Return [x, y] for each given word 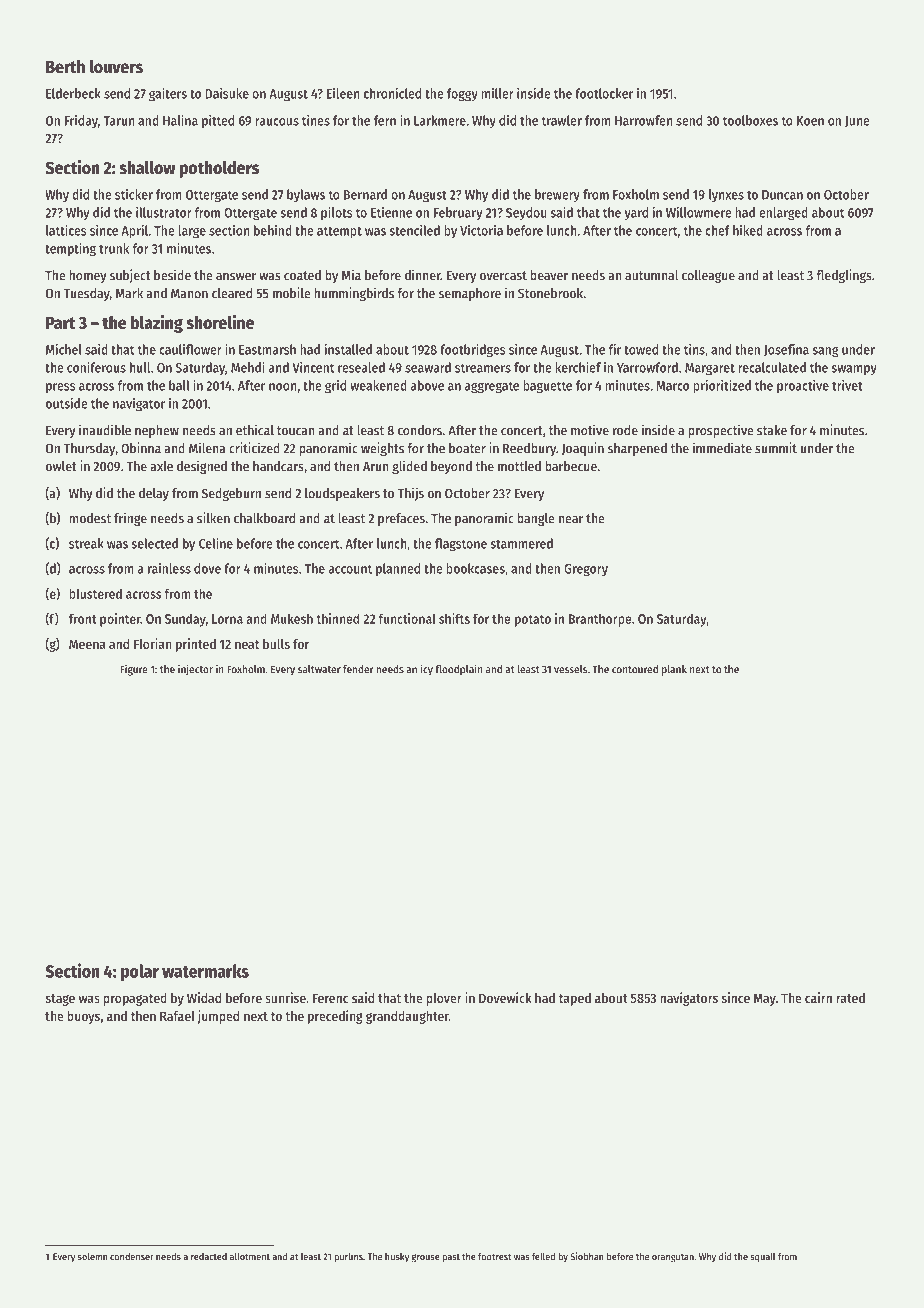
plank [674, 670]
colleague [708, 276]
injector [195, 670]
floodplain [459, 670]
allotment [250, 1256]
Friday [81, 121]
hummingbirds [354, 294]
